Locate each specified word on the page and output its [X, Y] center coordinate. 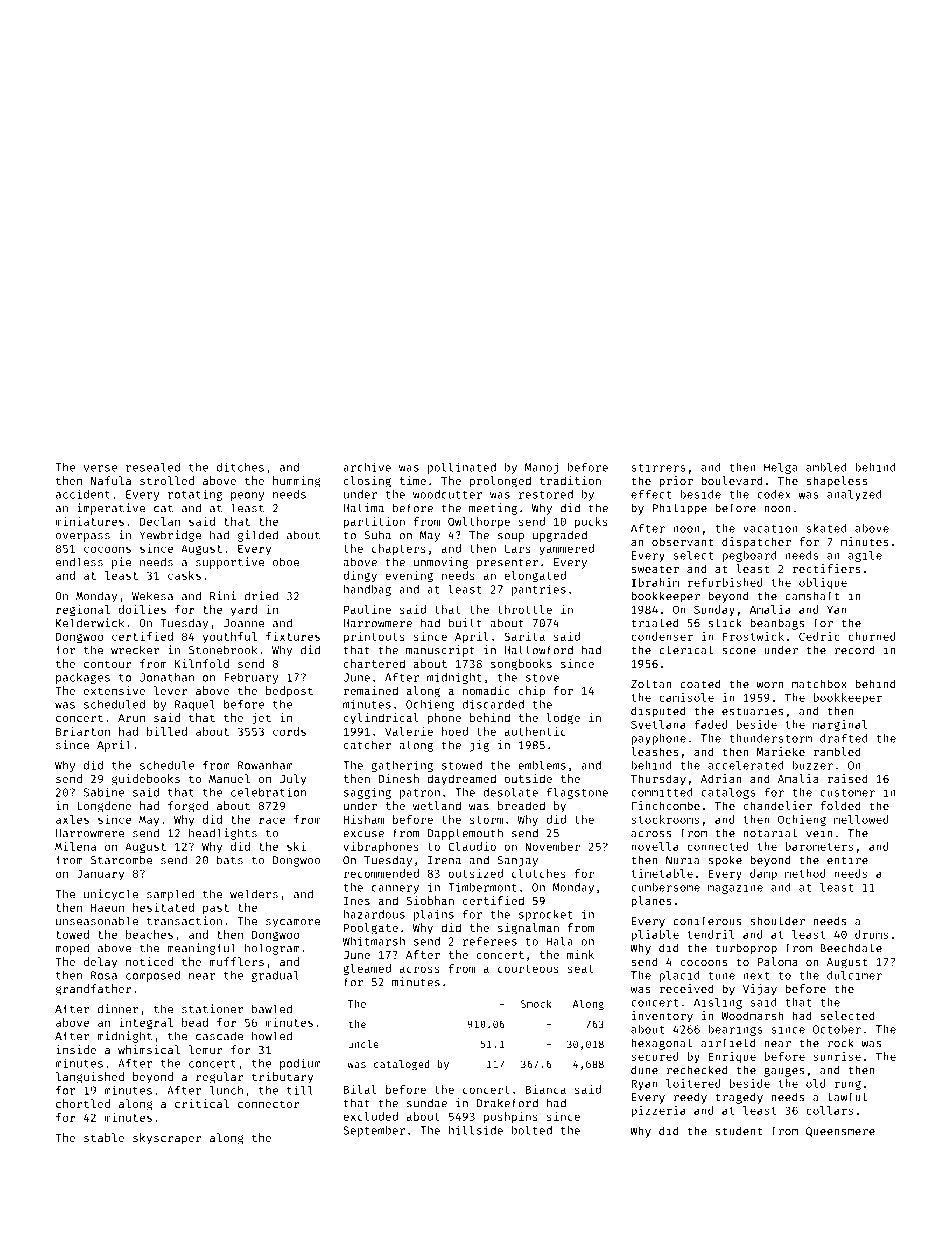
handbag [367, 590]
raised [848, 778]
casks [184, 575]
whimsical [149, 1049]
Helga [781, 468]
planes [651, 902]
